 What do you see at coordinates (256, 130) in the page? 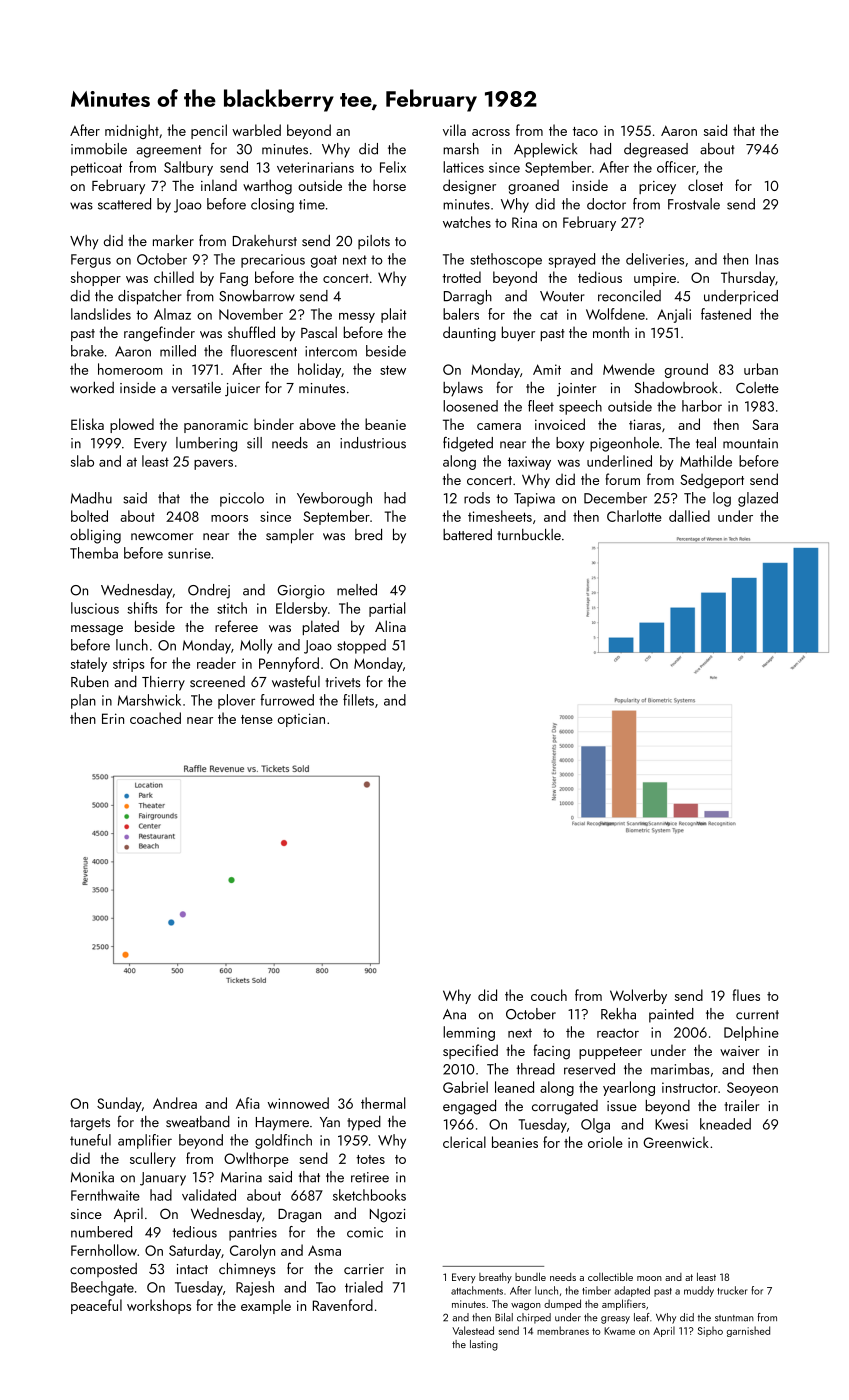
I see `warbled` at bounding box center [256, 130].
